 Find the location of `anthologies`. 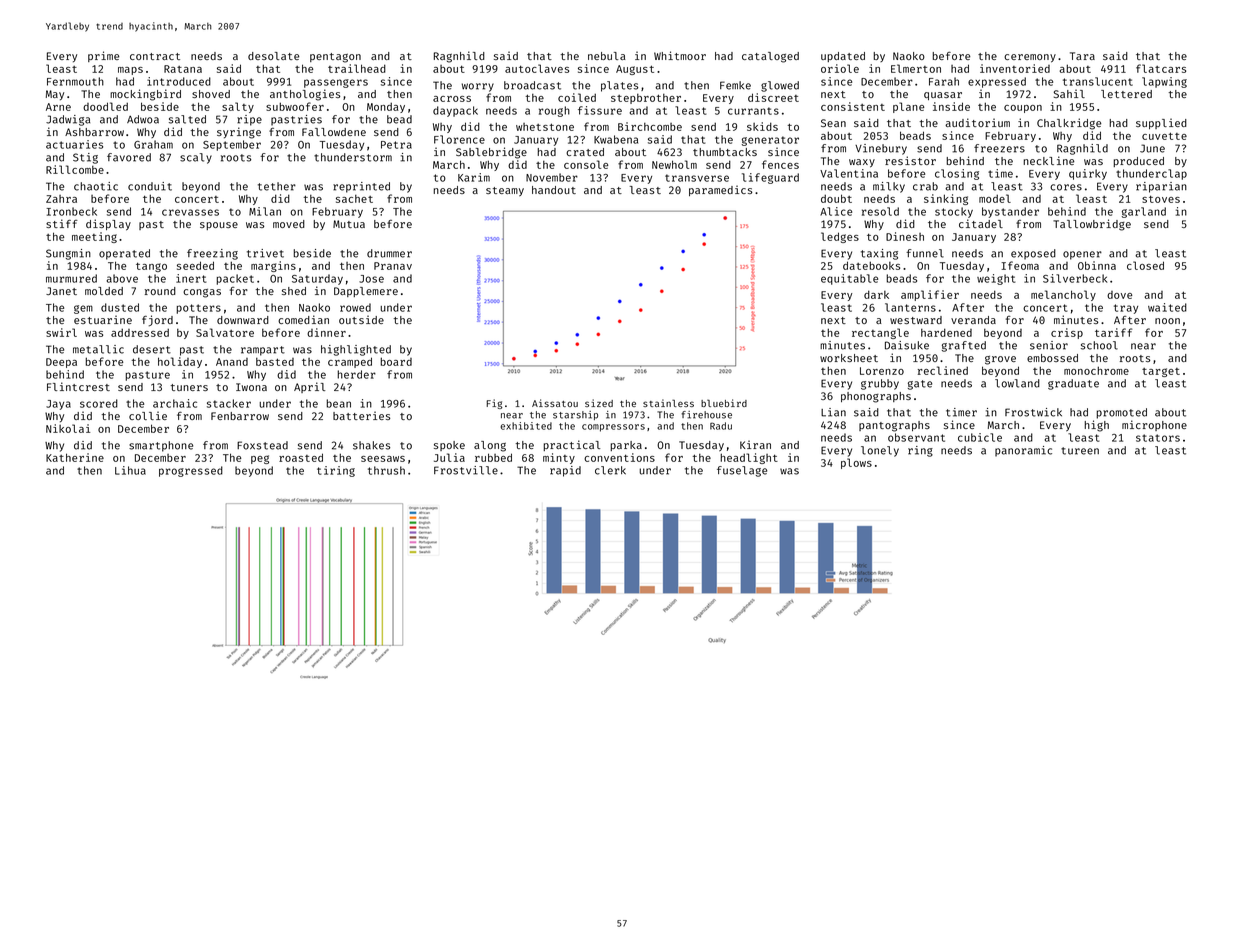

anthologies is located at coordinates (305, 95).
